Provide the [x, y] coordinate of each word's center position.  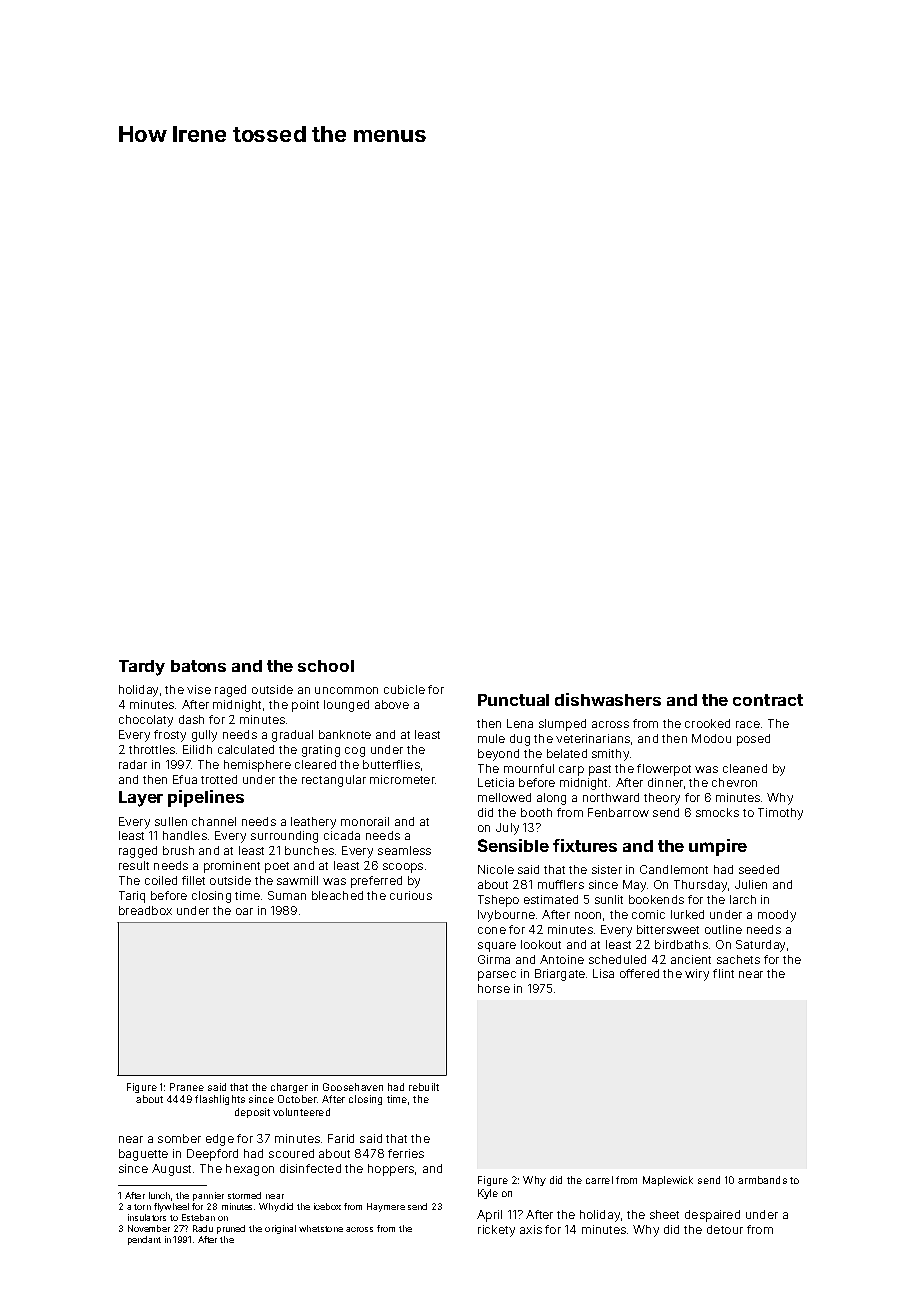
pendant [144, 1240]
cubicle [404, 689]
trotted [219, 779]
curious [411, 895]
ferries [406, 1153]
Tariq [132, 897]
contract [768, 700]
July [507, 829]
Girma [494, 959]
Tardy [142, 668]
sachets [738, 959]
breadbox [145, 910]
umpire [718, 847]
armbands [762, 1180]
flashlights [220, 1100]
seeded [759, 869]
